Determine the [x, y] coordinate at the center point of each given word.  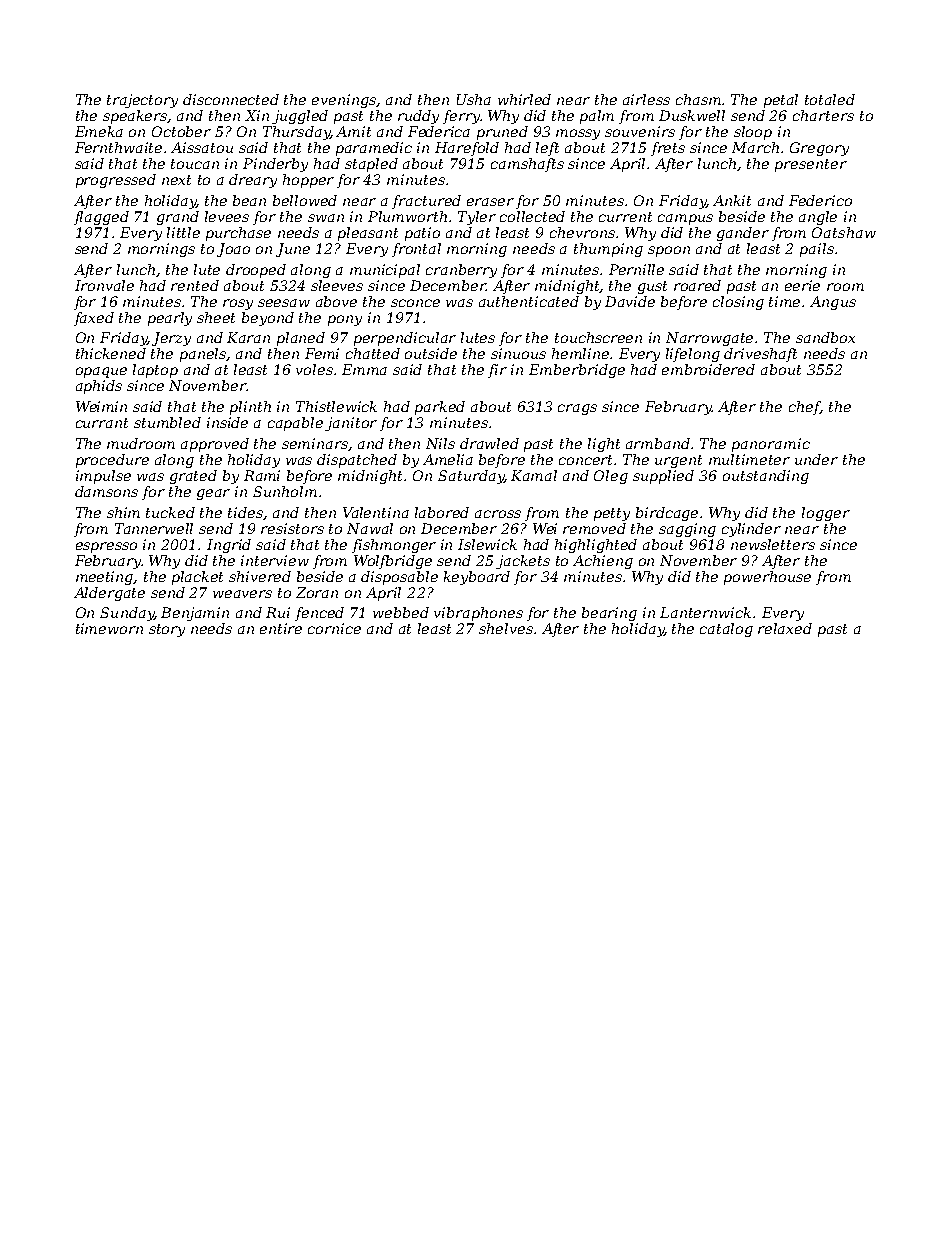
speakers [135, 117]
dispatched [357, 461]
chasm [698, 99]
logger [826, 514]
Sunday [127, 614]
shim [123, 512]
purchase [238, 234]
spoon [669, 251]
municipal [385, 271]
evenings [344, 101]
